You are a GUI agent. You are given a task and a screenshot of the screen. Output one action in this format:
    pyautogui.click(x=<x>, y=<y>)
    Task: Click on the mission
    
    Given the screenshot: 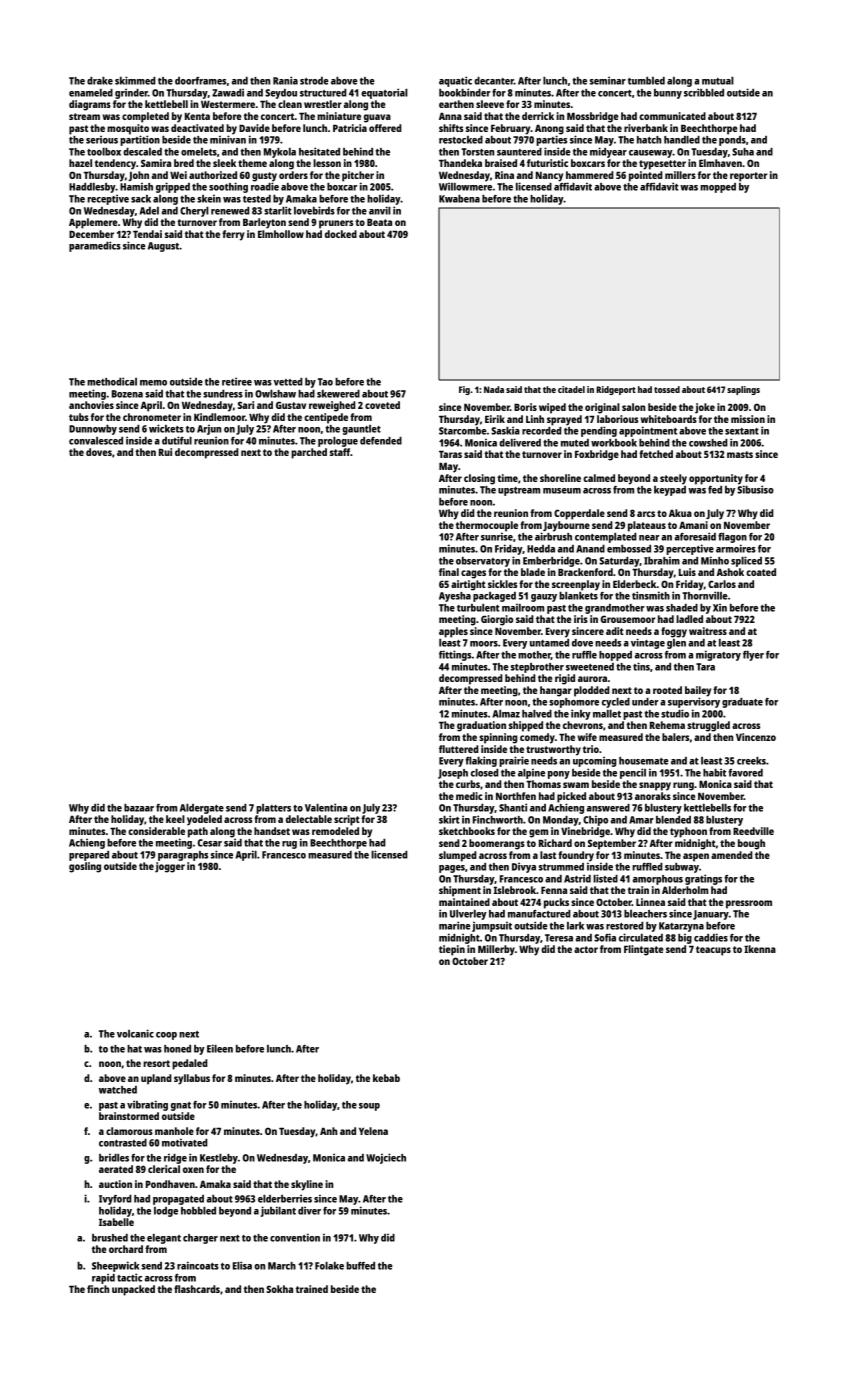 What is the action you would take?
    pyautogui.click(x=748, y=419)
